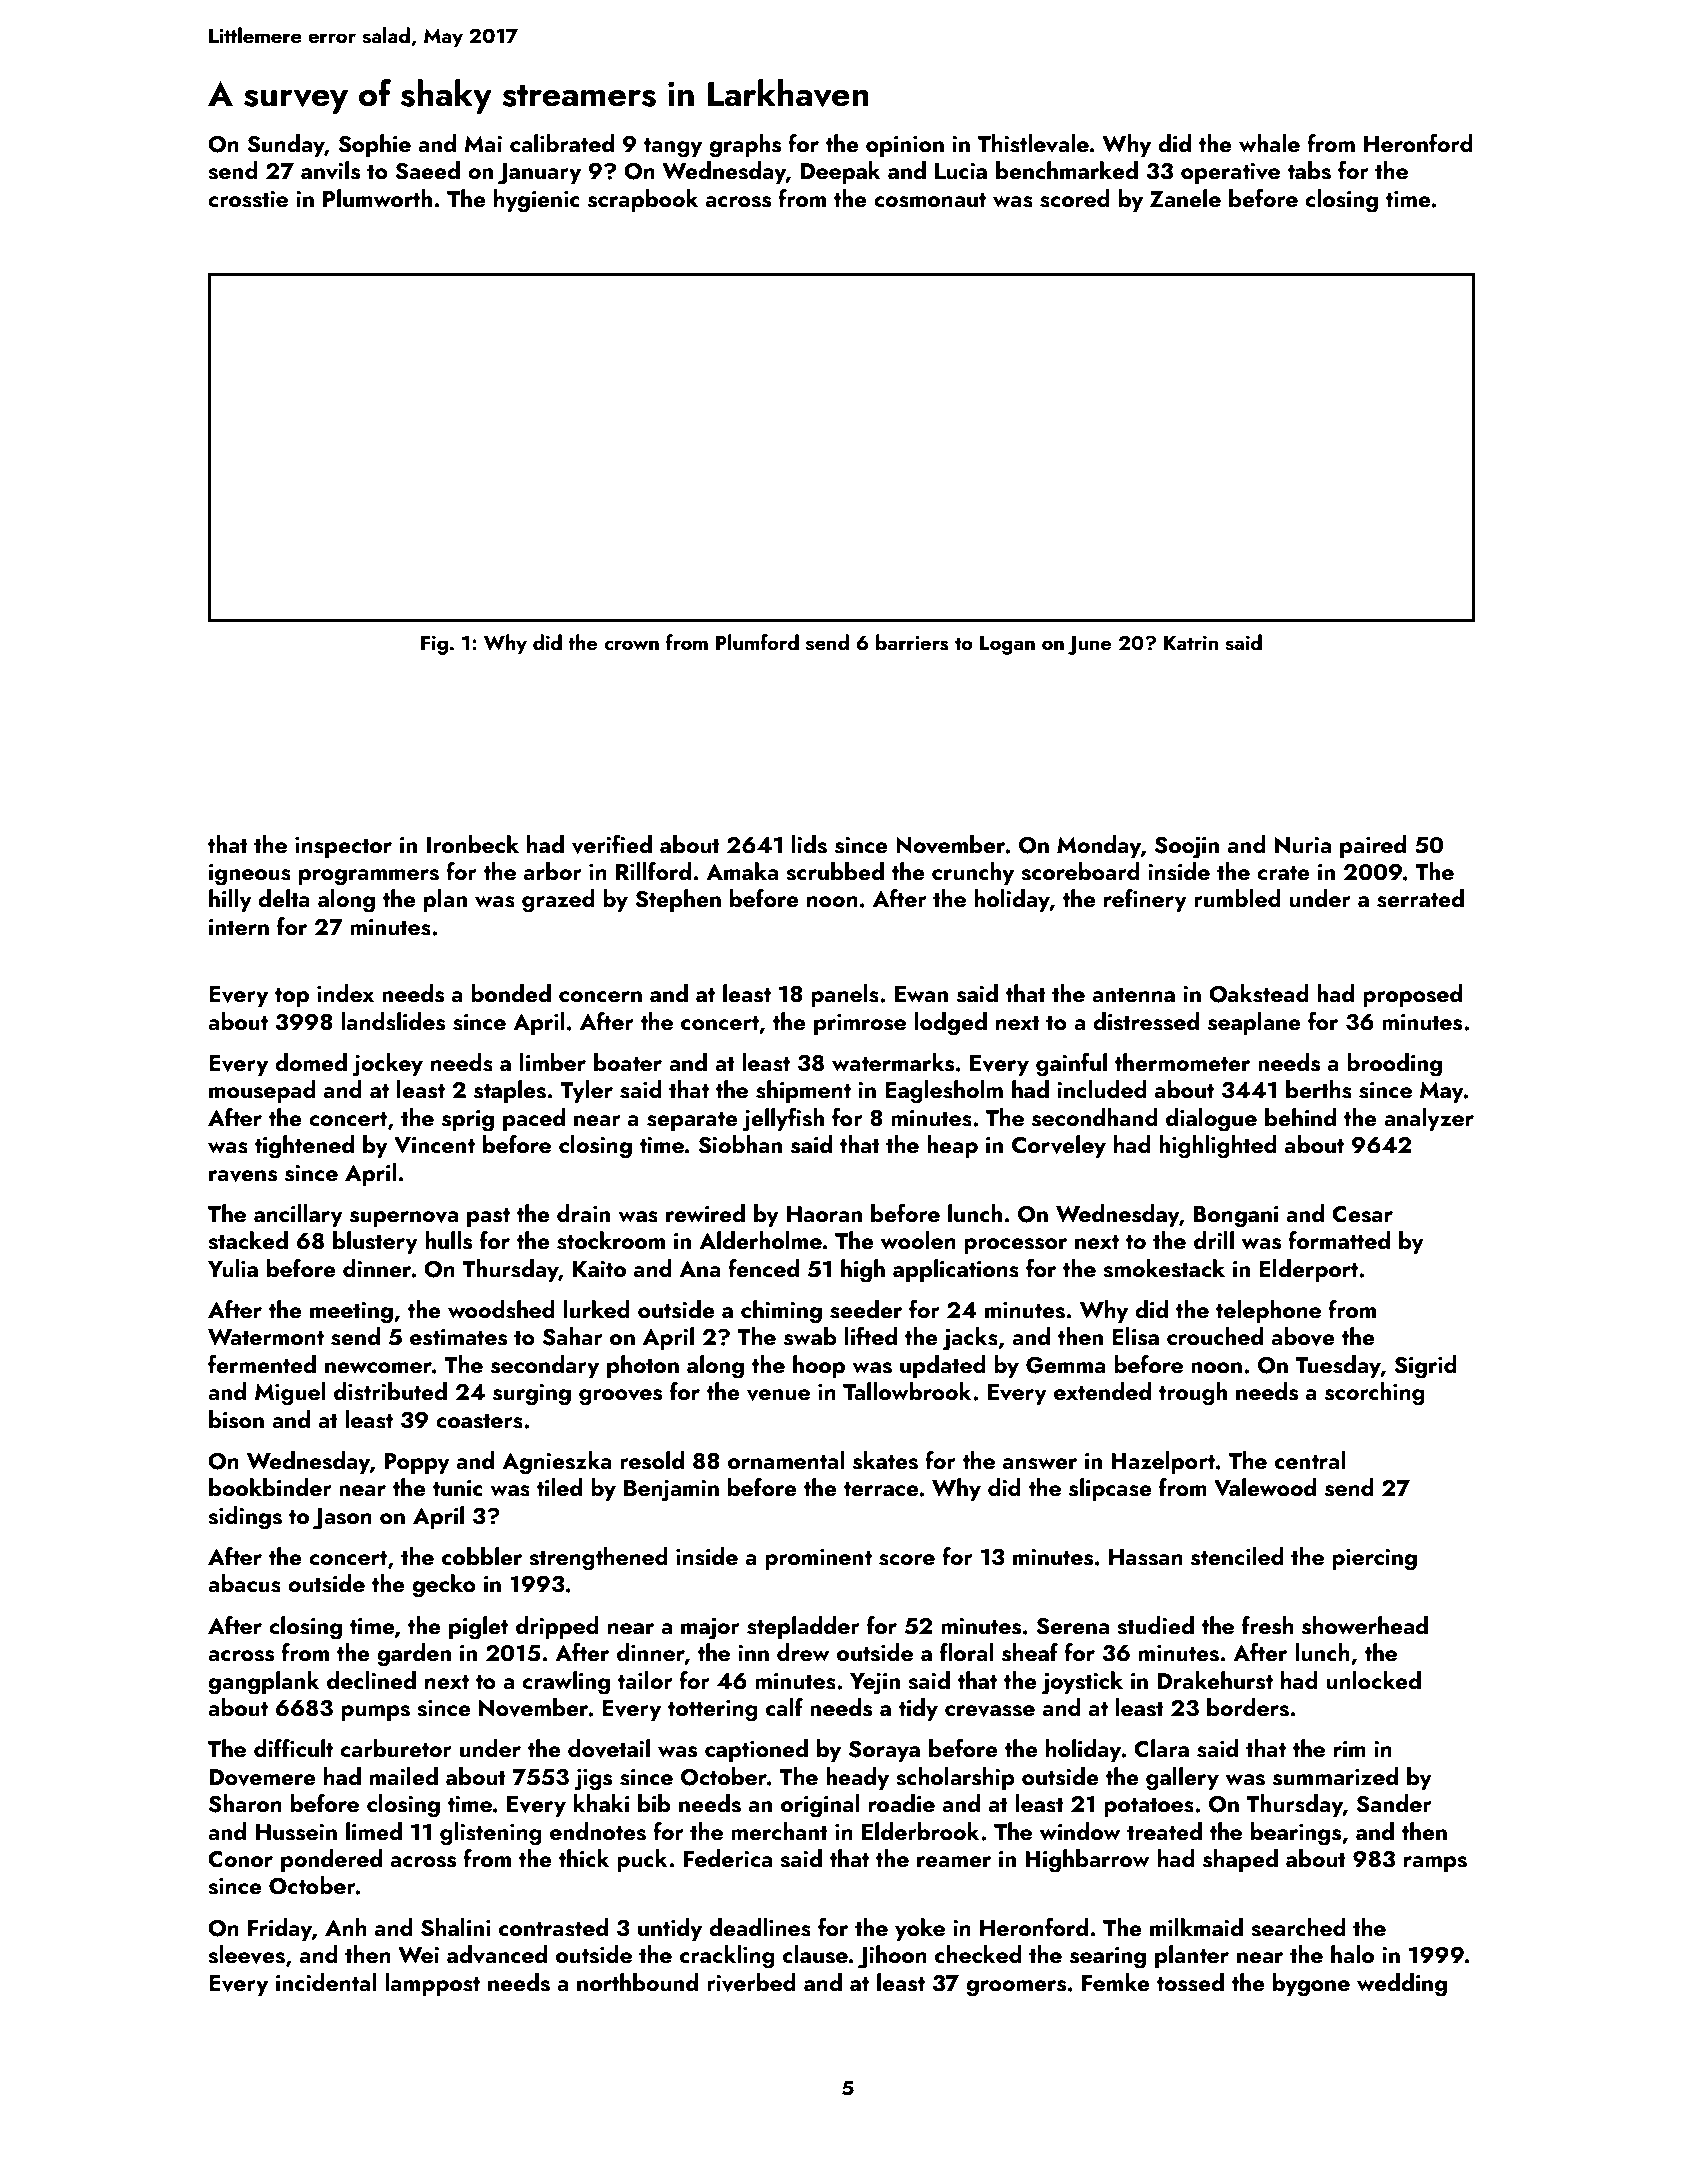 Image resolution: width=1683 pixels, height=2178 pixels. What do you see at coordinates (1191, 643) in the screenshot?
I see `Katrin` at bounding box center [1191, 643].
